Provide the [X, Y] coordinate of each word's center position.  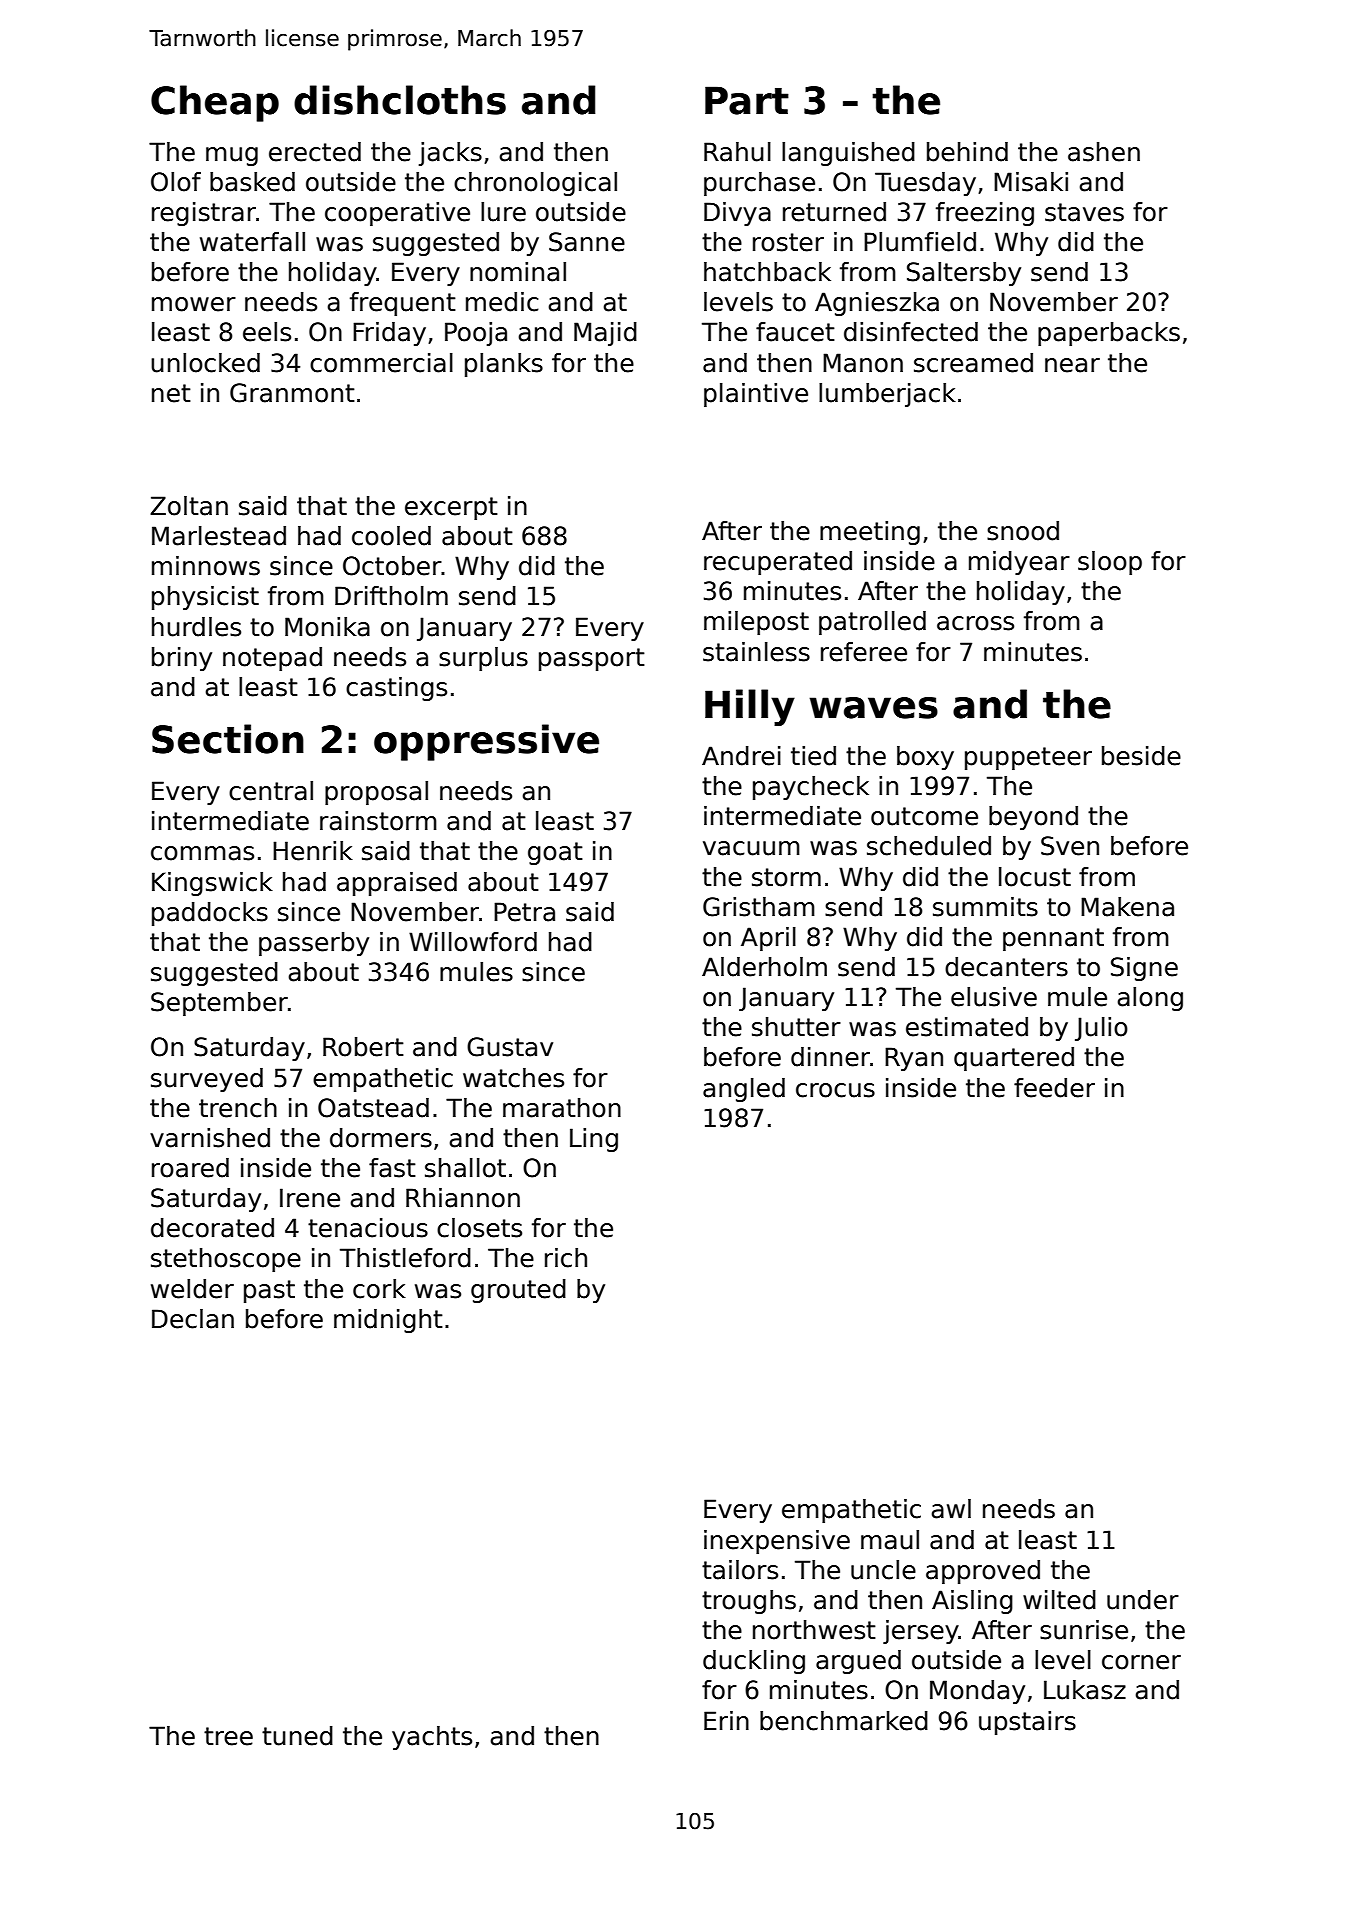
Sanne [587, 242]
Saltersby [964, 274]
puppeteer [1028, 758]
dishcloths [400, 100]
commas [202, 853]
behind [967, 152]
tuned [297, 1736]
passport [592, 659]
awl [951, 1509]
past [269, 1291]
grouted [518, 1291]
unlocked [205, 363]
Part [747, 100]
